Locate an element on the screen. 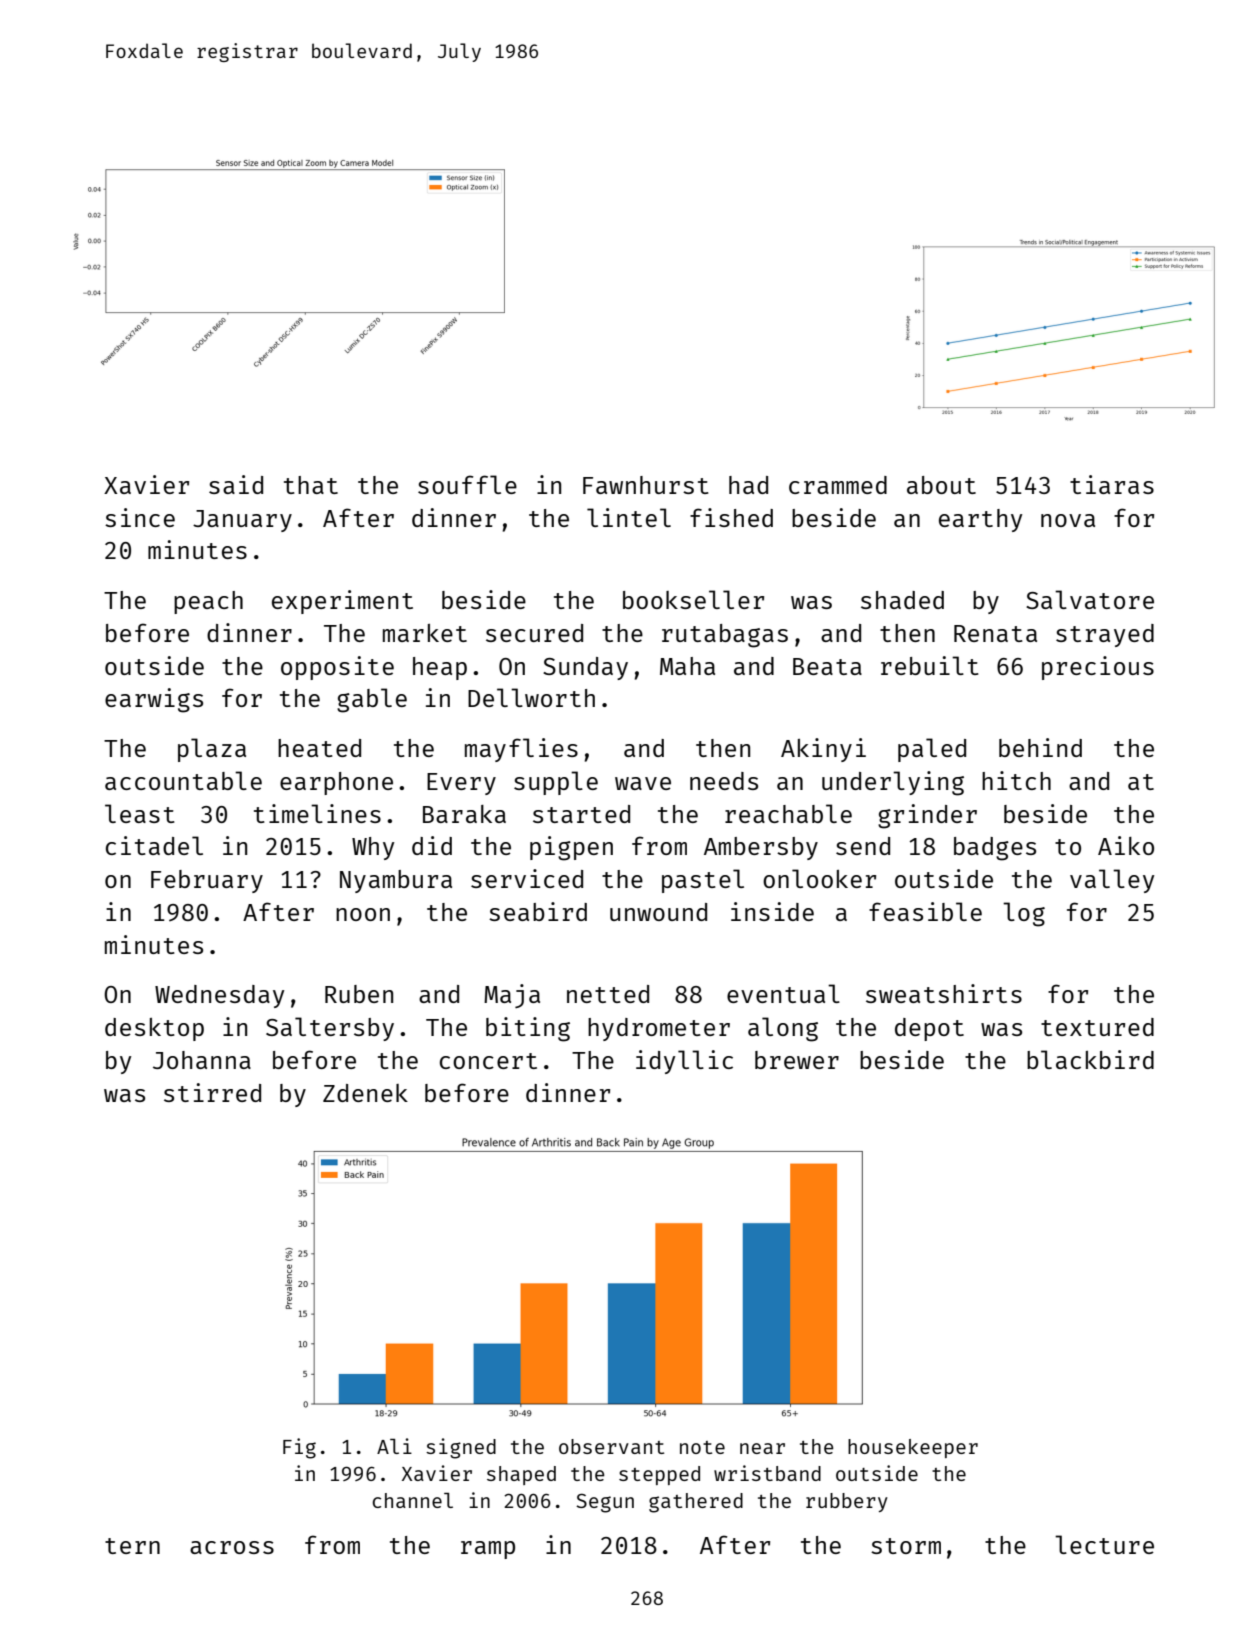 The height and width of the screenshot is (1630, 1260). housekeeper is located at coordinates (913, 1448).
